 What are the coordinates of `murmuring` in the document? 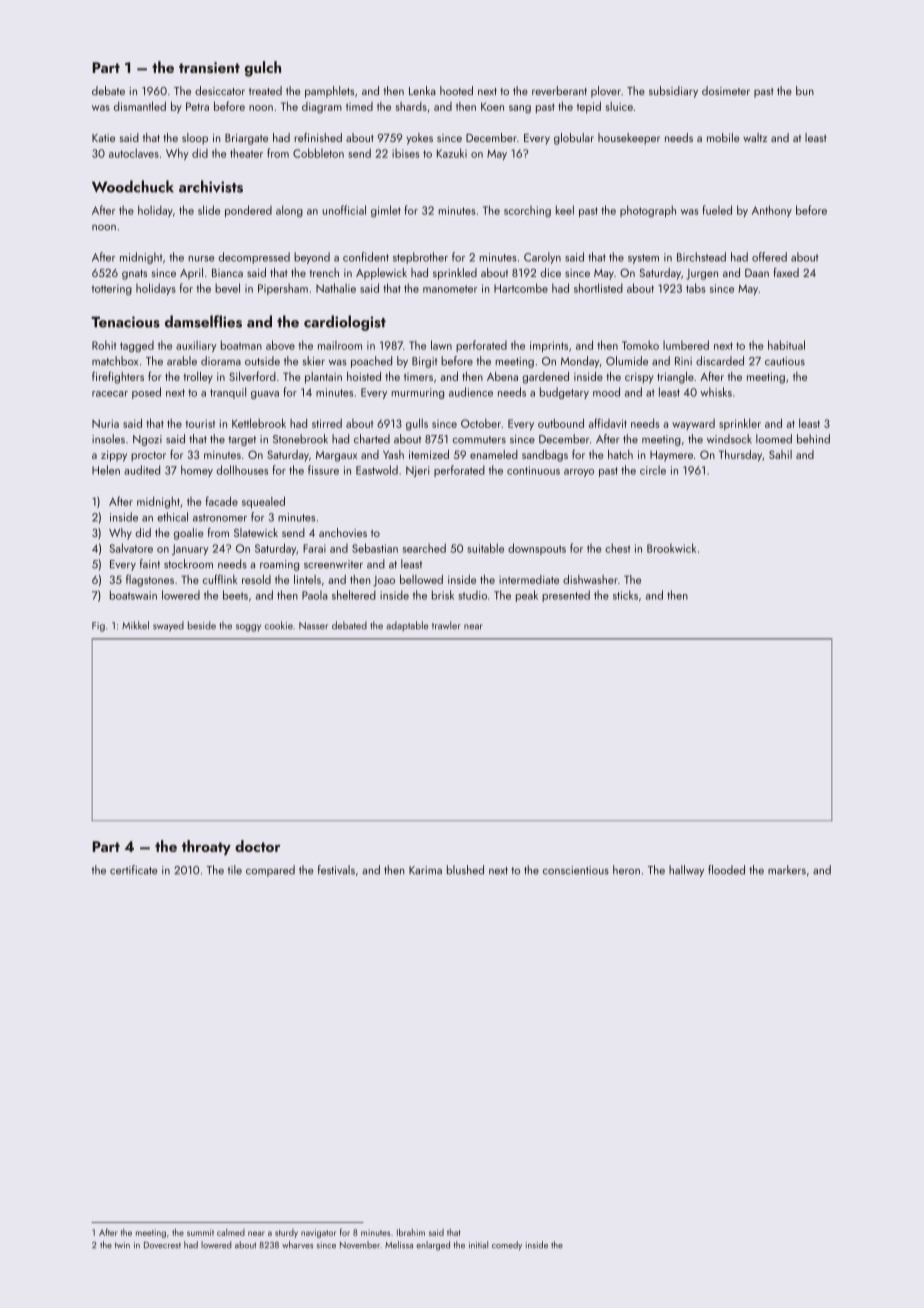 It's located at (418, 393).
